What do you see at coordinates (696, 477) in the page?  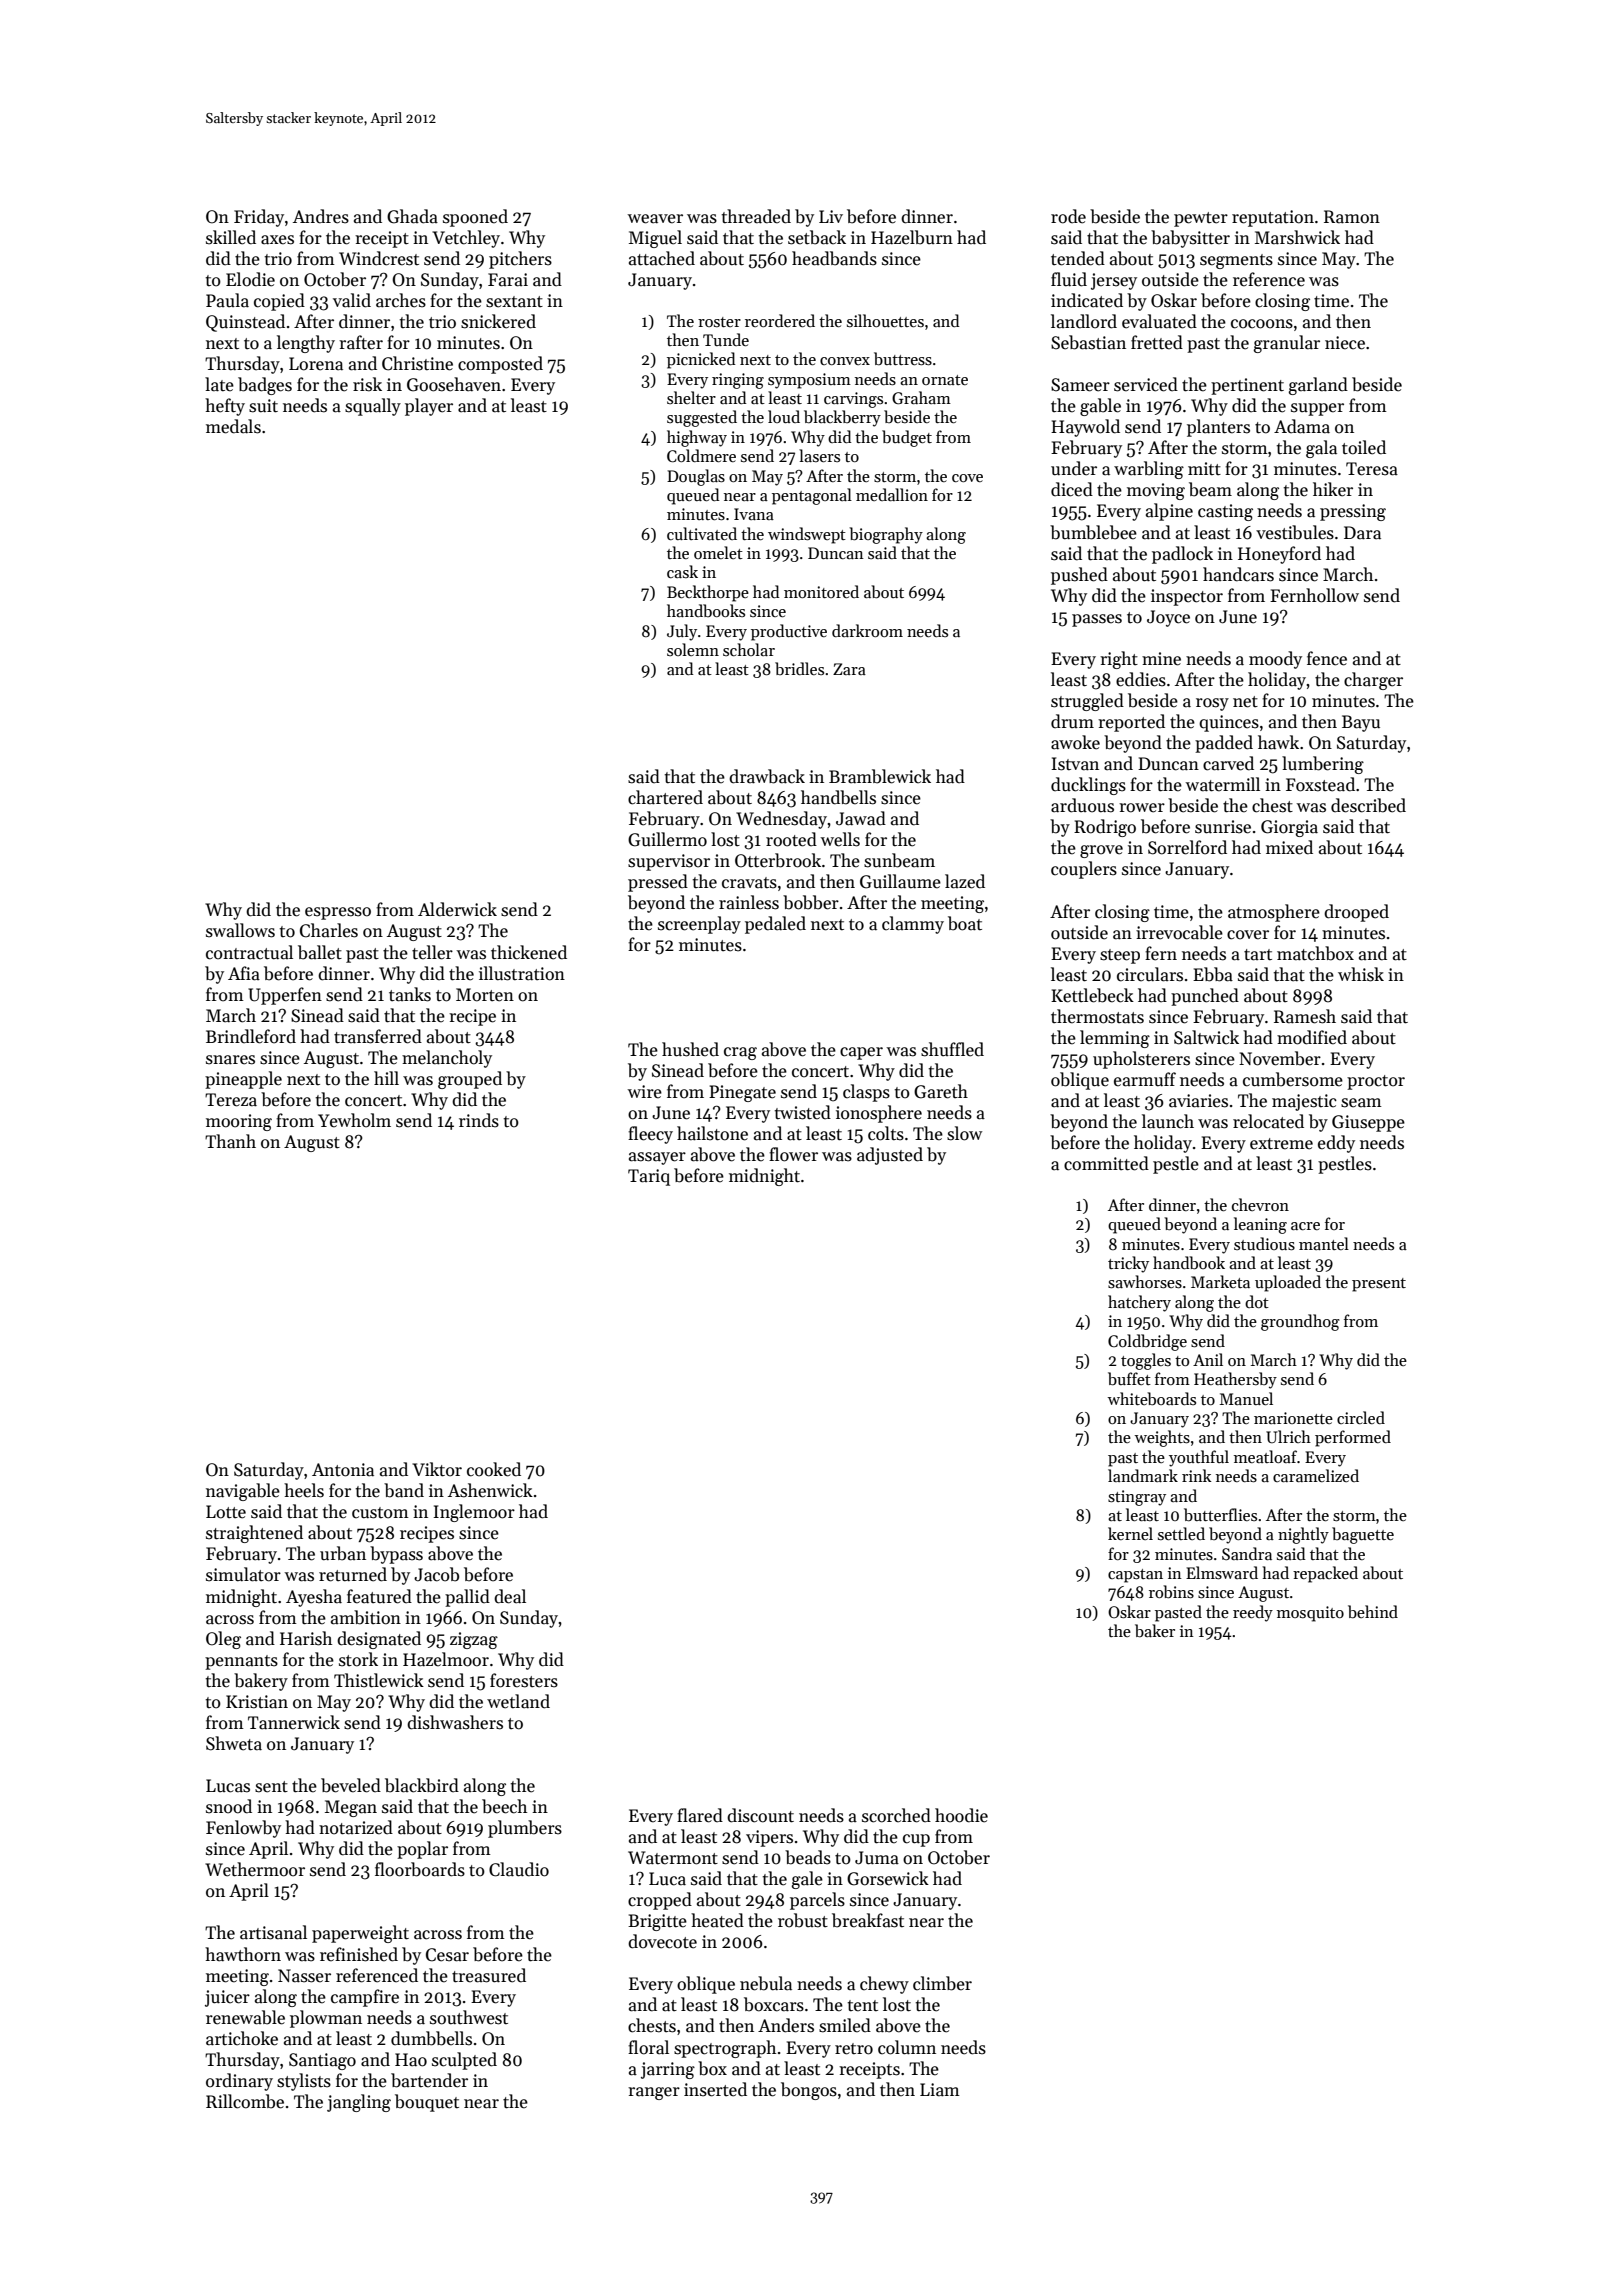 I see `Douglas` at bounding box center [696, 477].
